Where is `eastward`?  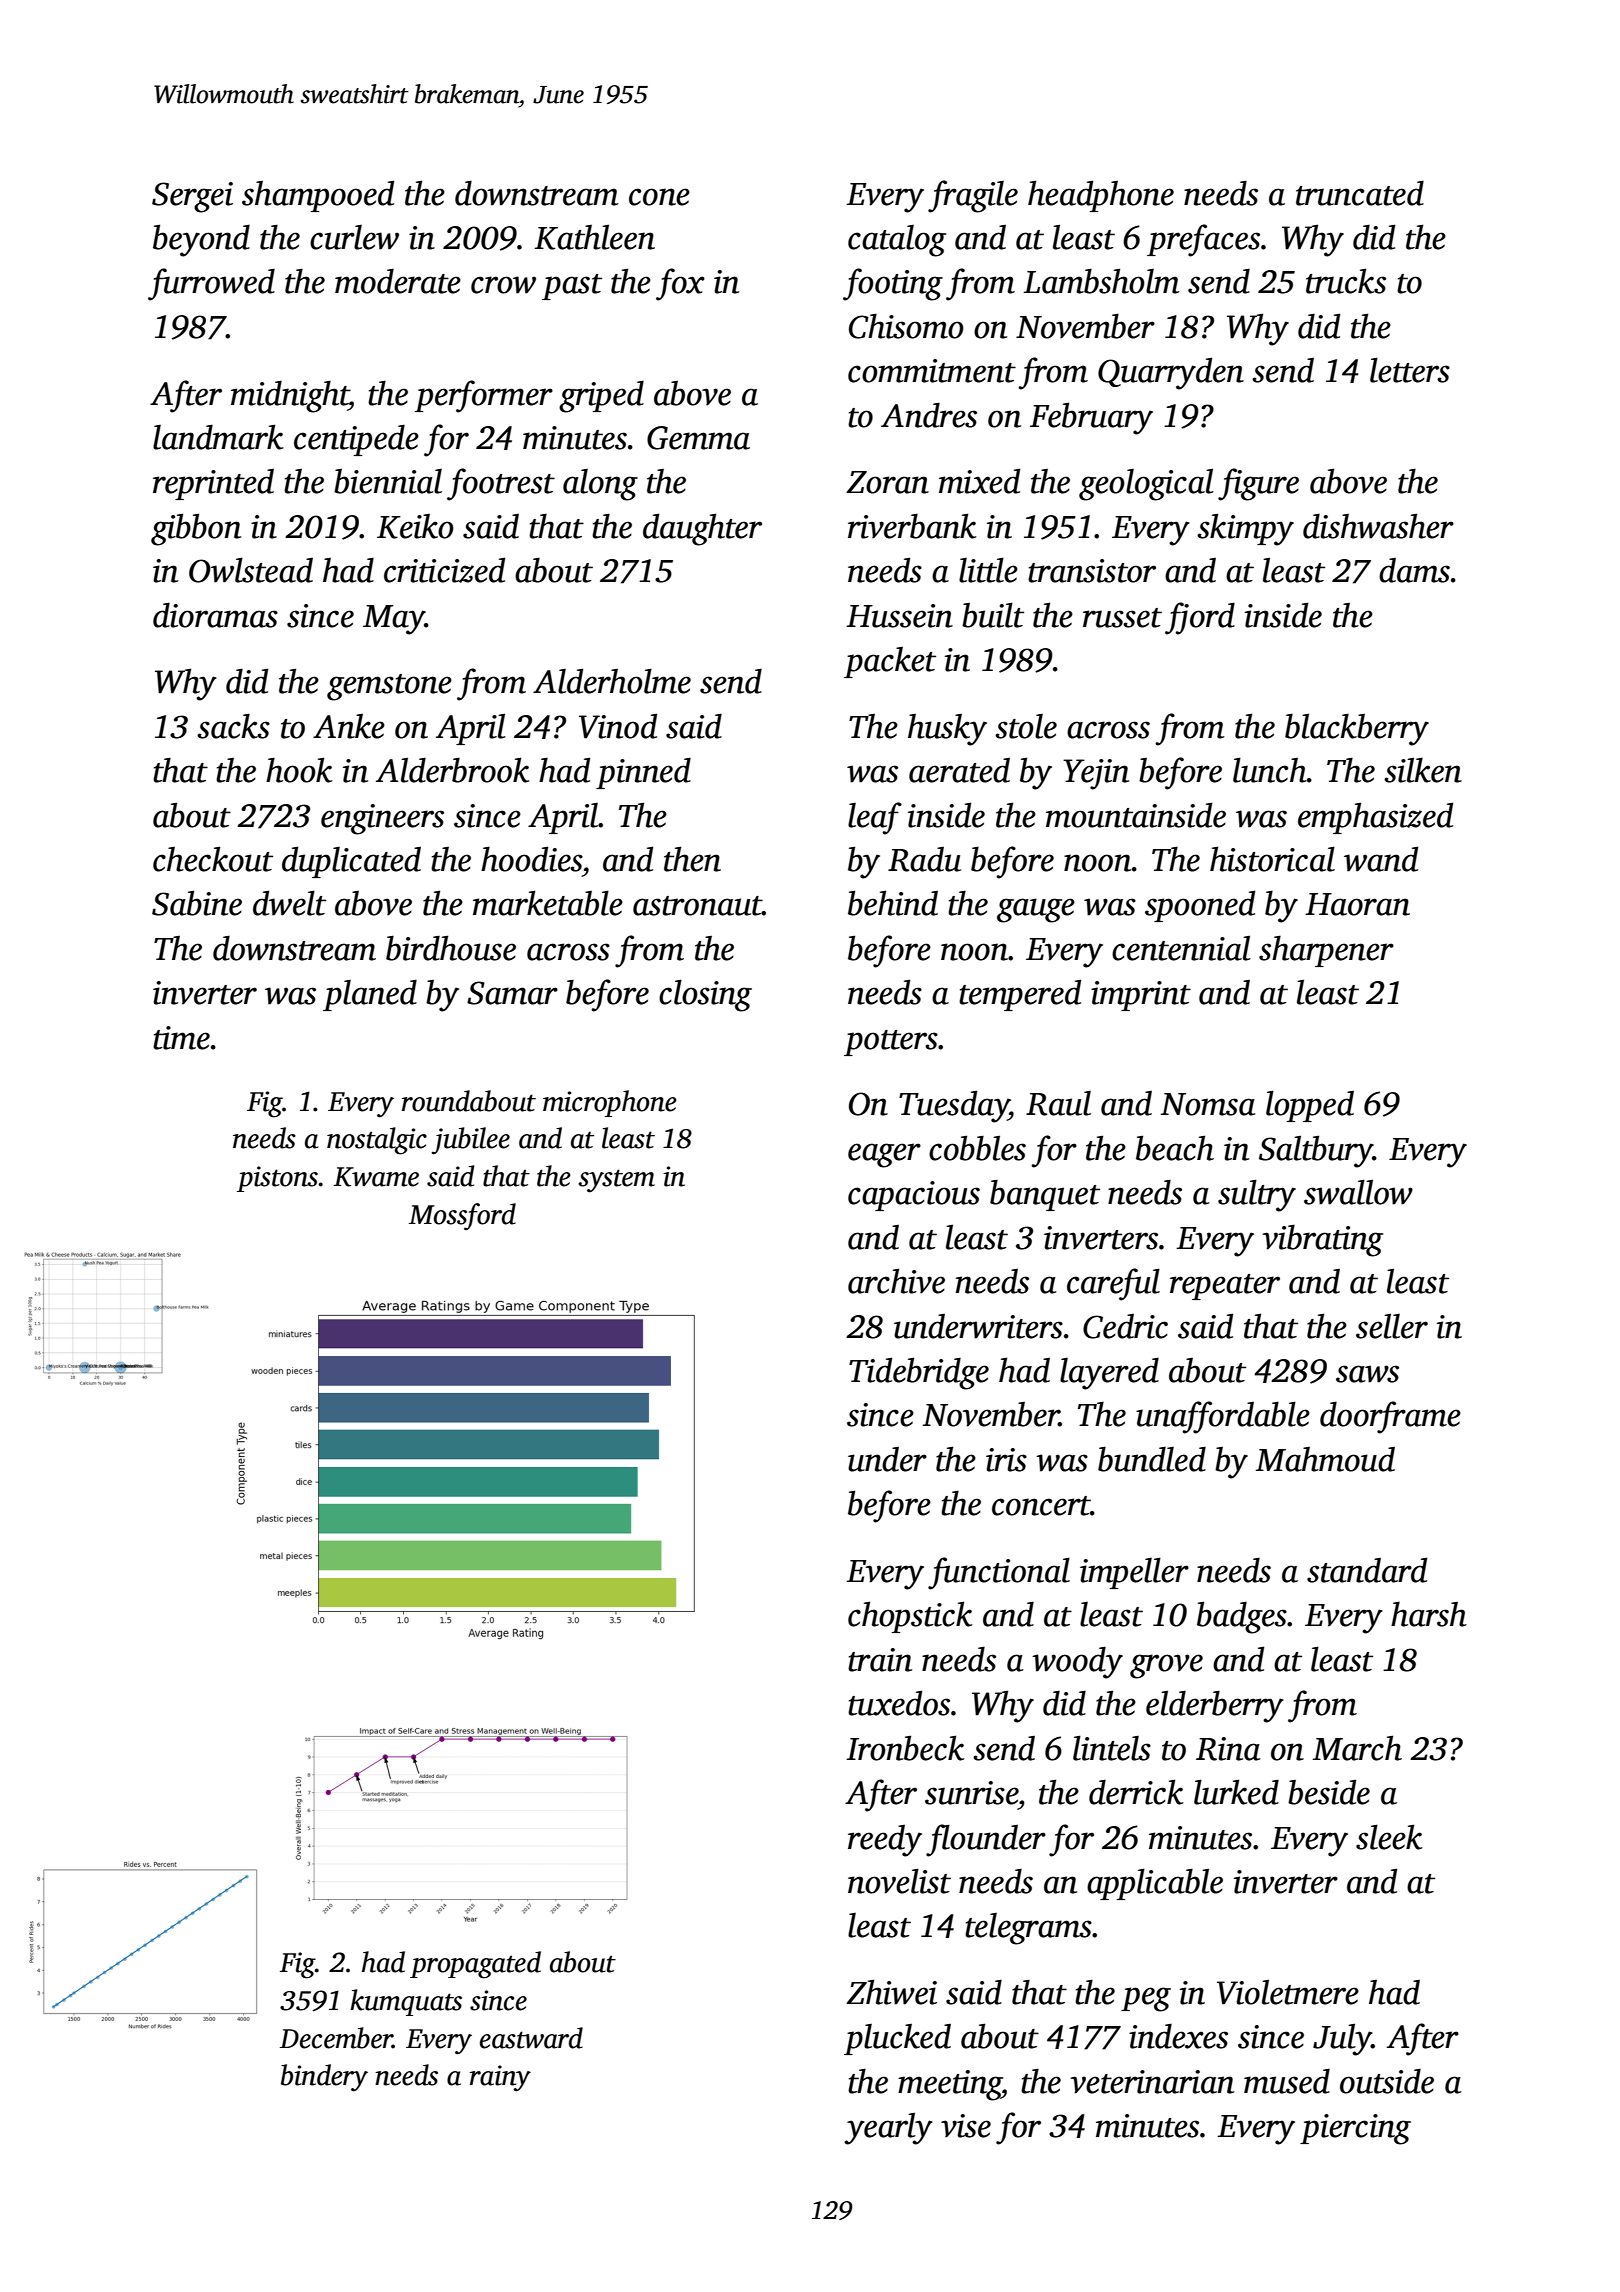
eastward is located at coordinates (531, 2038).
